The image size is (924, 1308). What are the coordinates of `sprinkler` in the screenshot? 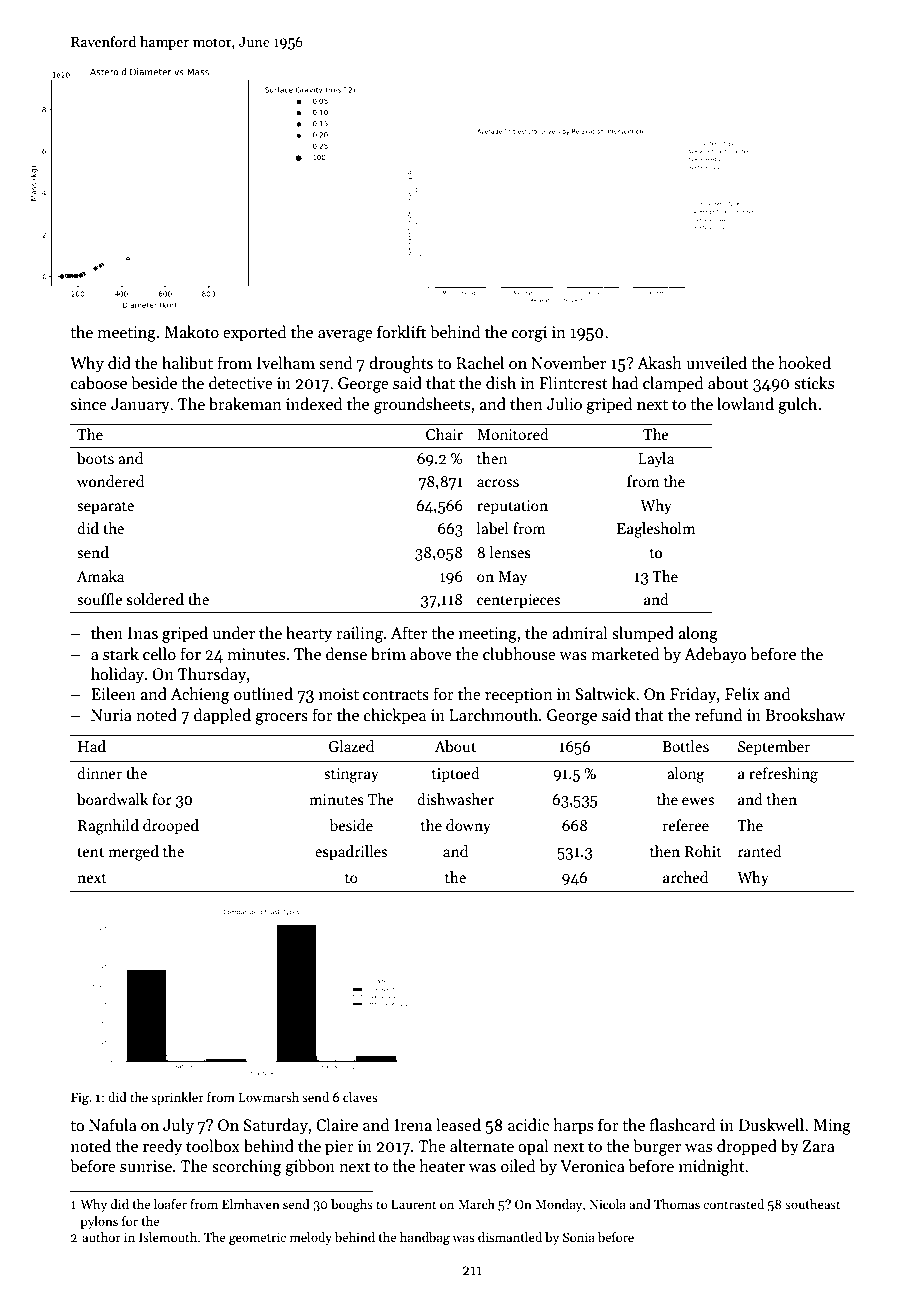 It's located at (177, 1098).
